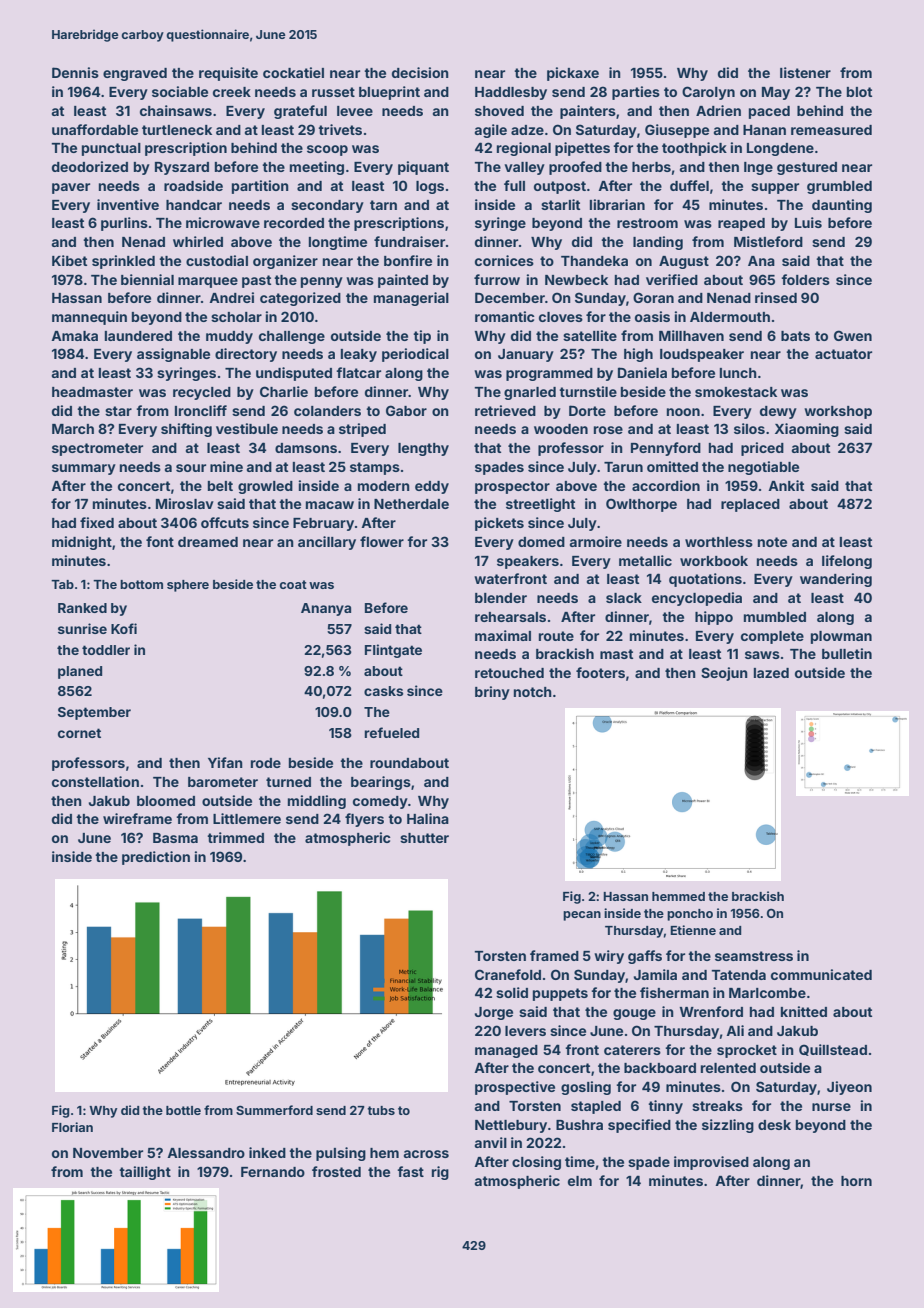  What do you see at coordinates (383, 205) in the screenshot?
I see `tarn` at bounding box center [383, 205].
